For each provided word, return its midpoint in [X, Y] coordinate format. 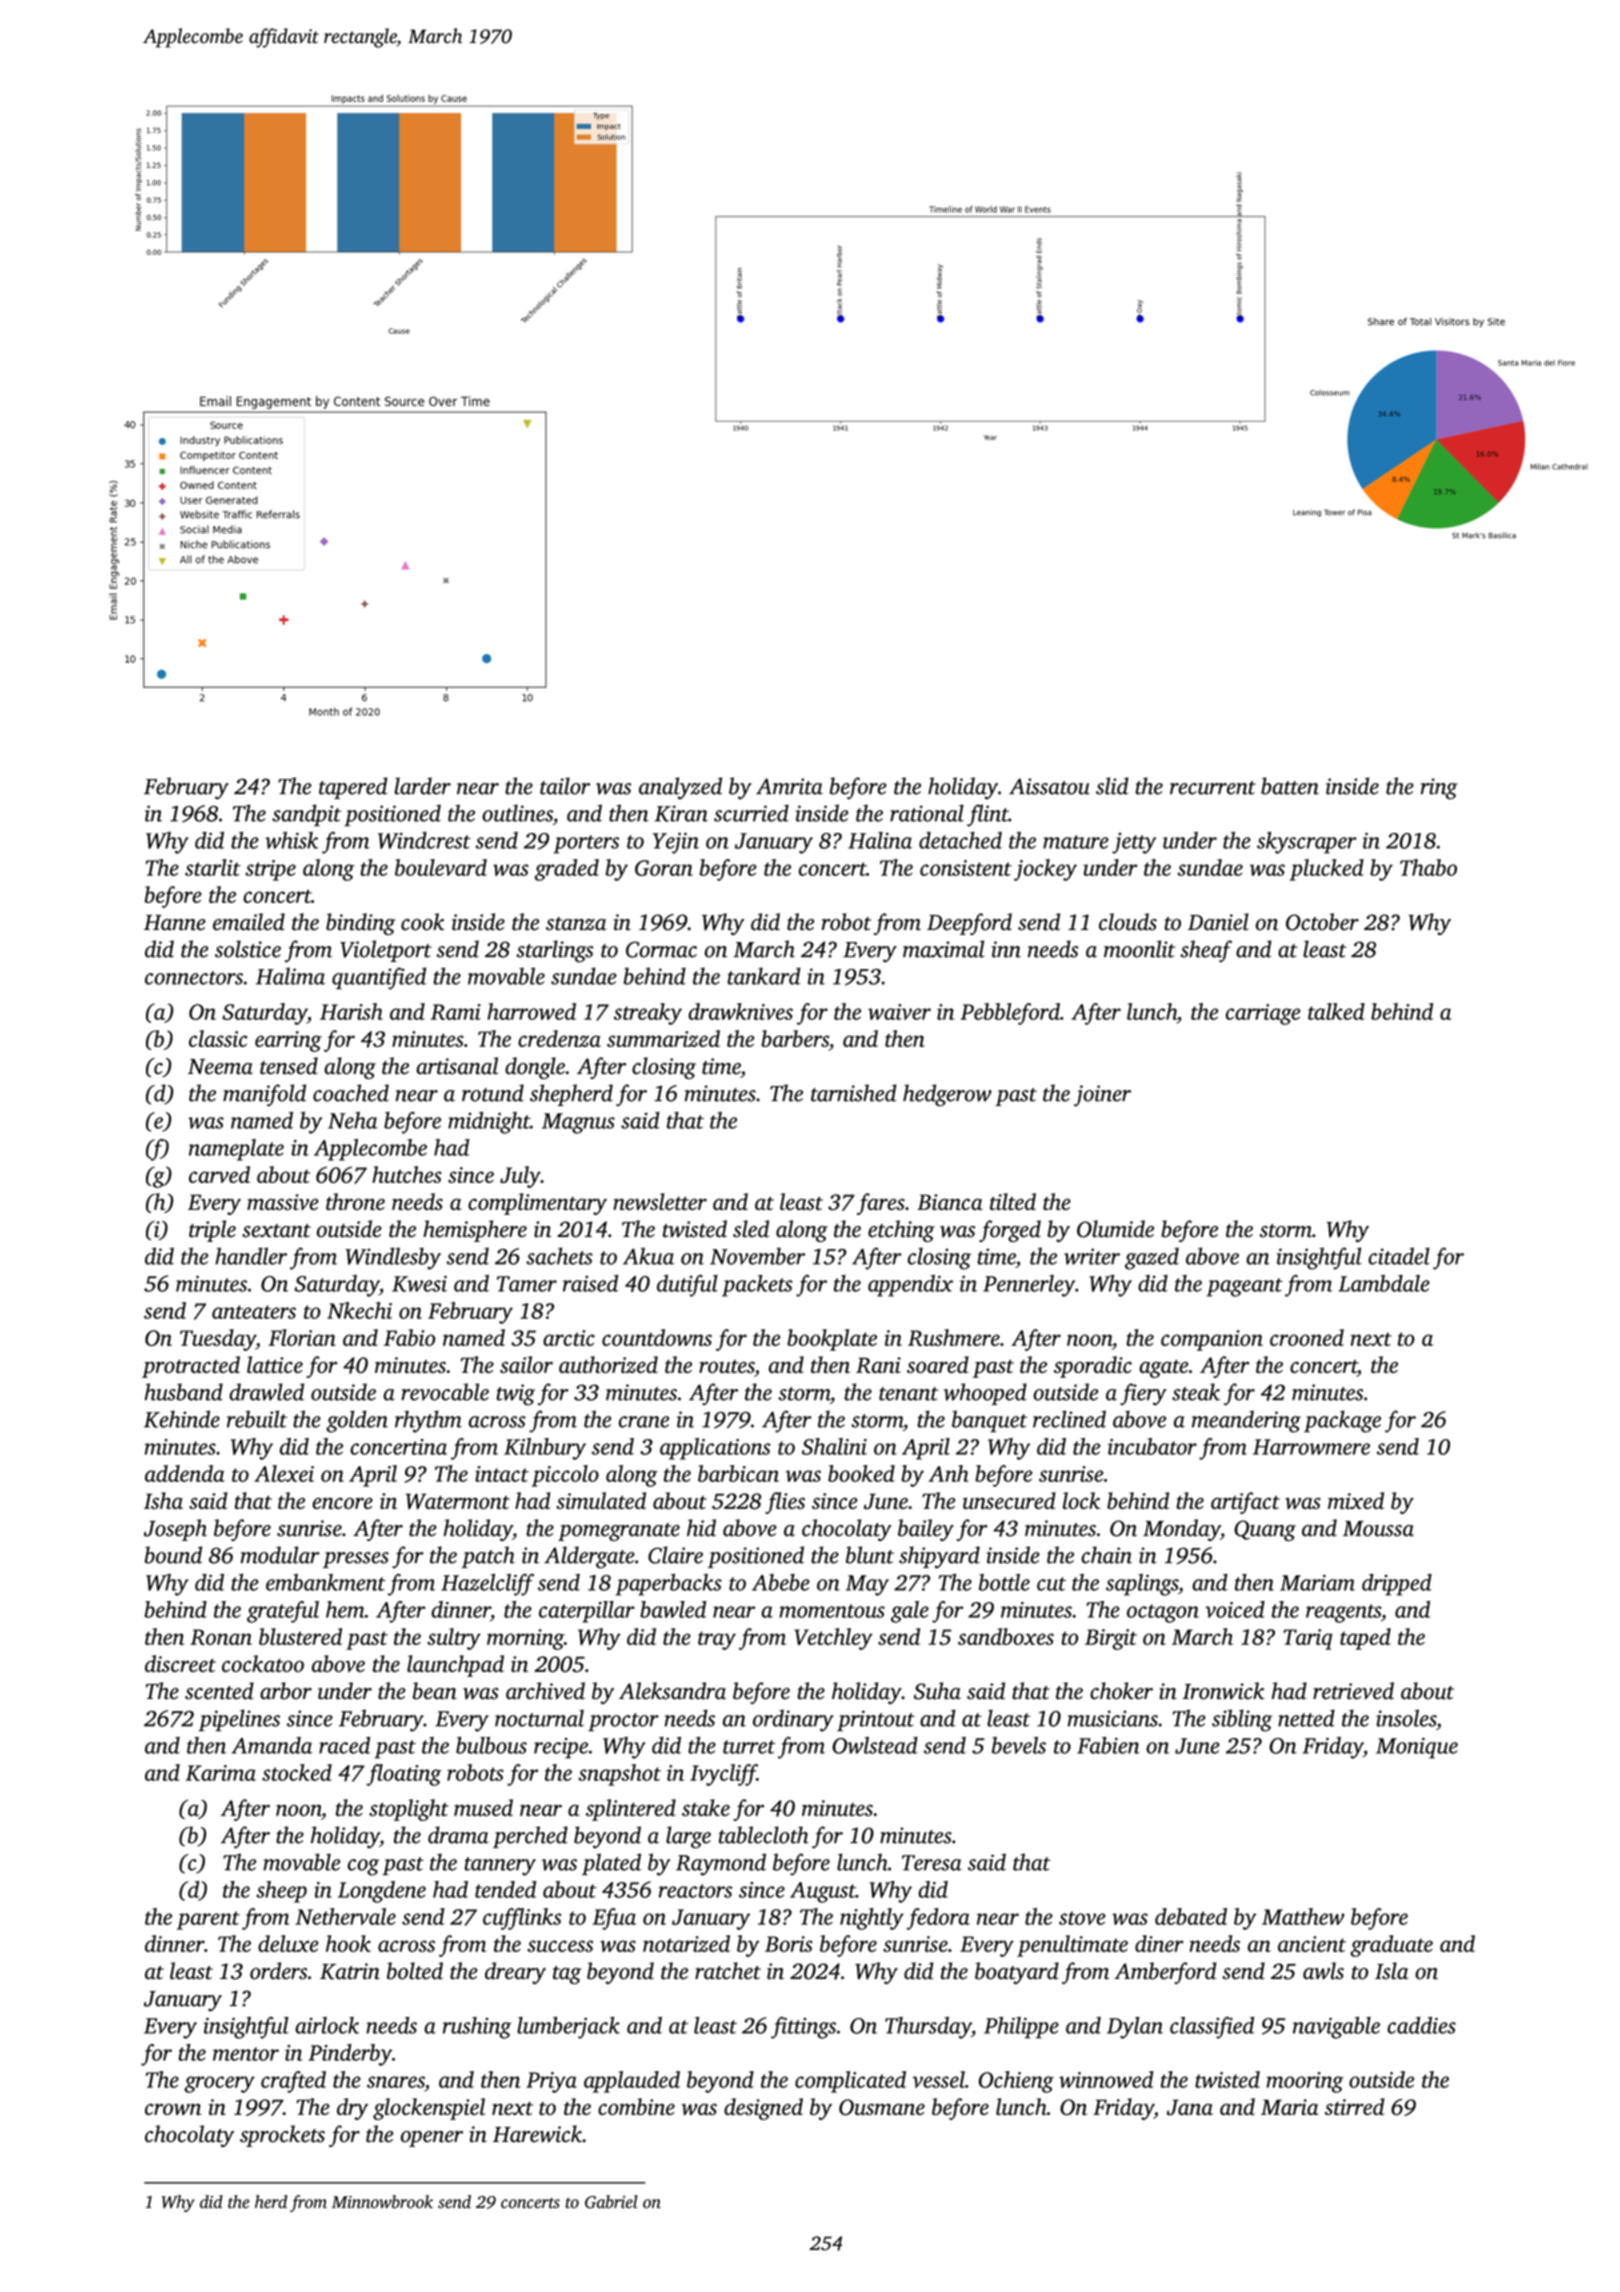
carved [219, 1174]
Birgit [1111, 1639]
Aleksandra [672, 1691]
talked [1336, 1011]
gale [910, 1612]
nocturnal [539, 1718]
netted [1306, 1718]
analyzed [680, 788]
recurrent [1213, 788]
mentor [246, 2054]
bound [173, 1555]
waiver [899, 1012]
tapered [353, 788]
